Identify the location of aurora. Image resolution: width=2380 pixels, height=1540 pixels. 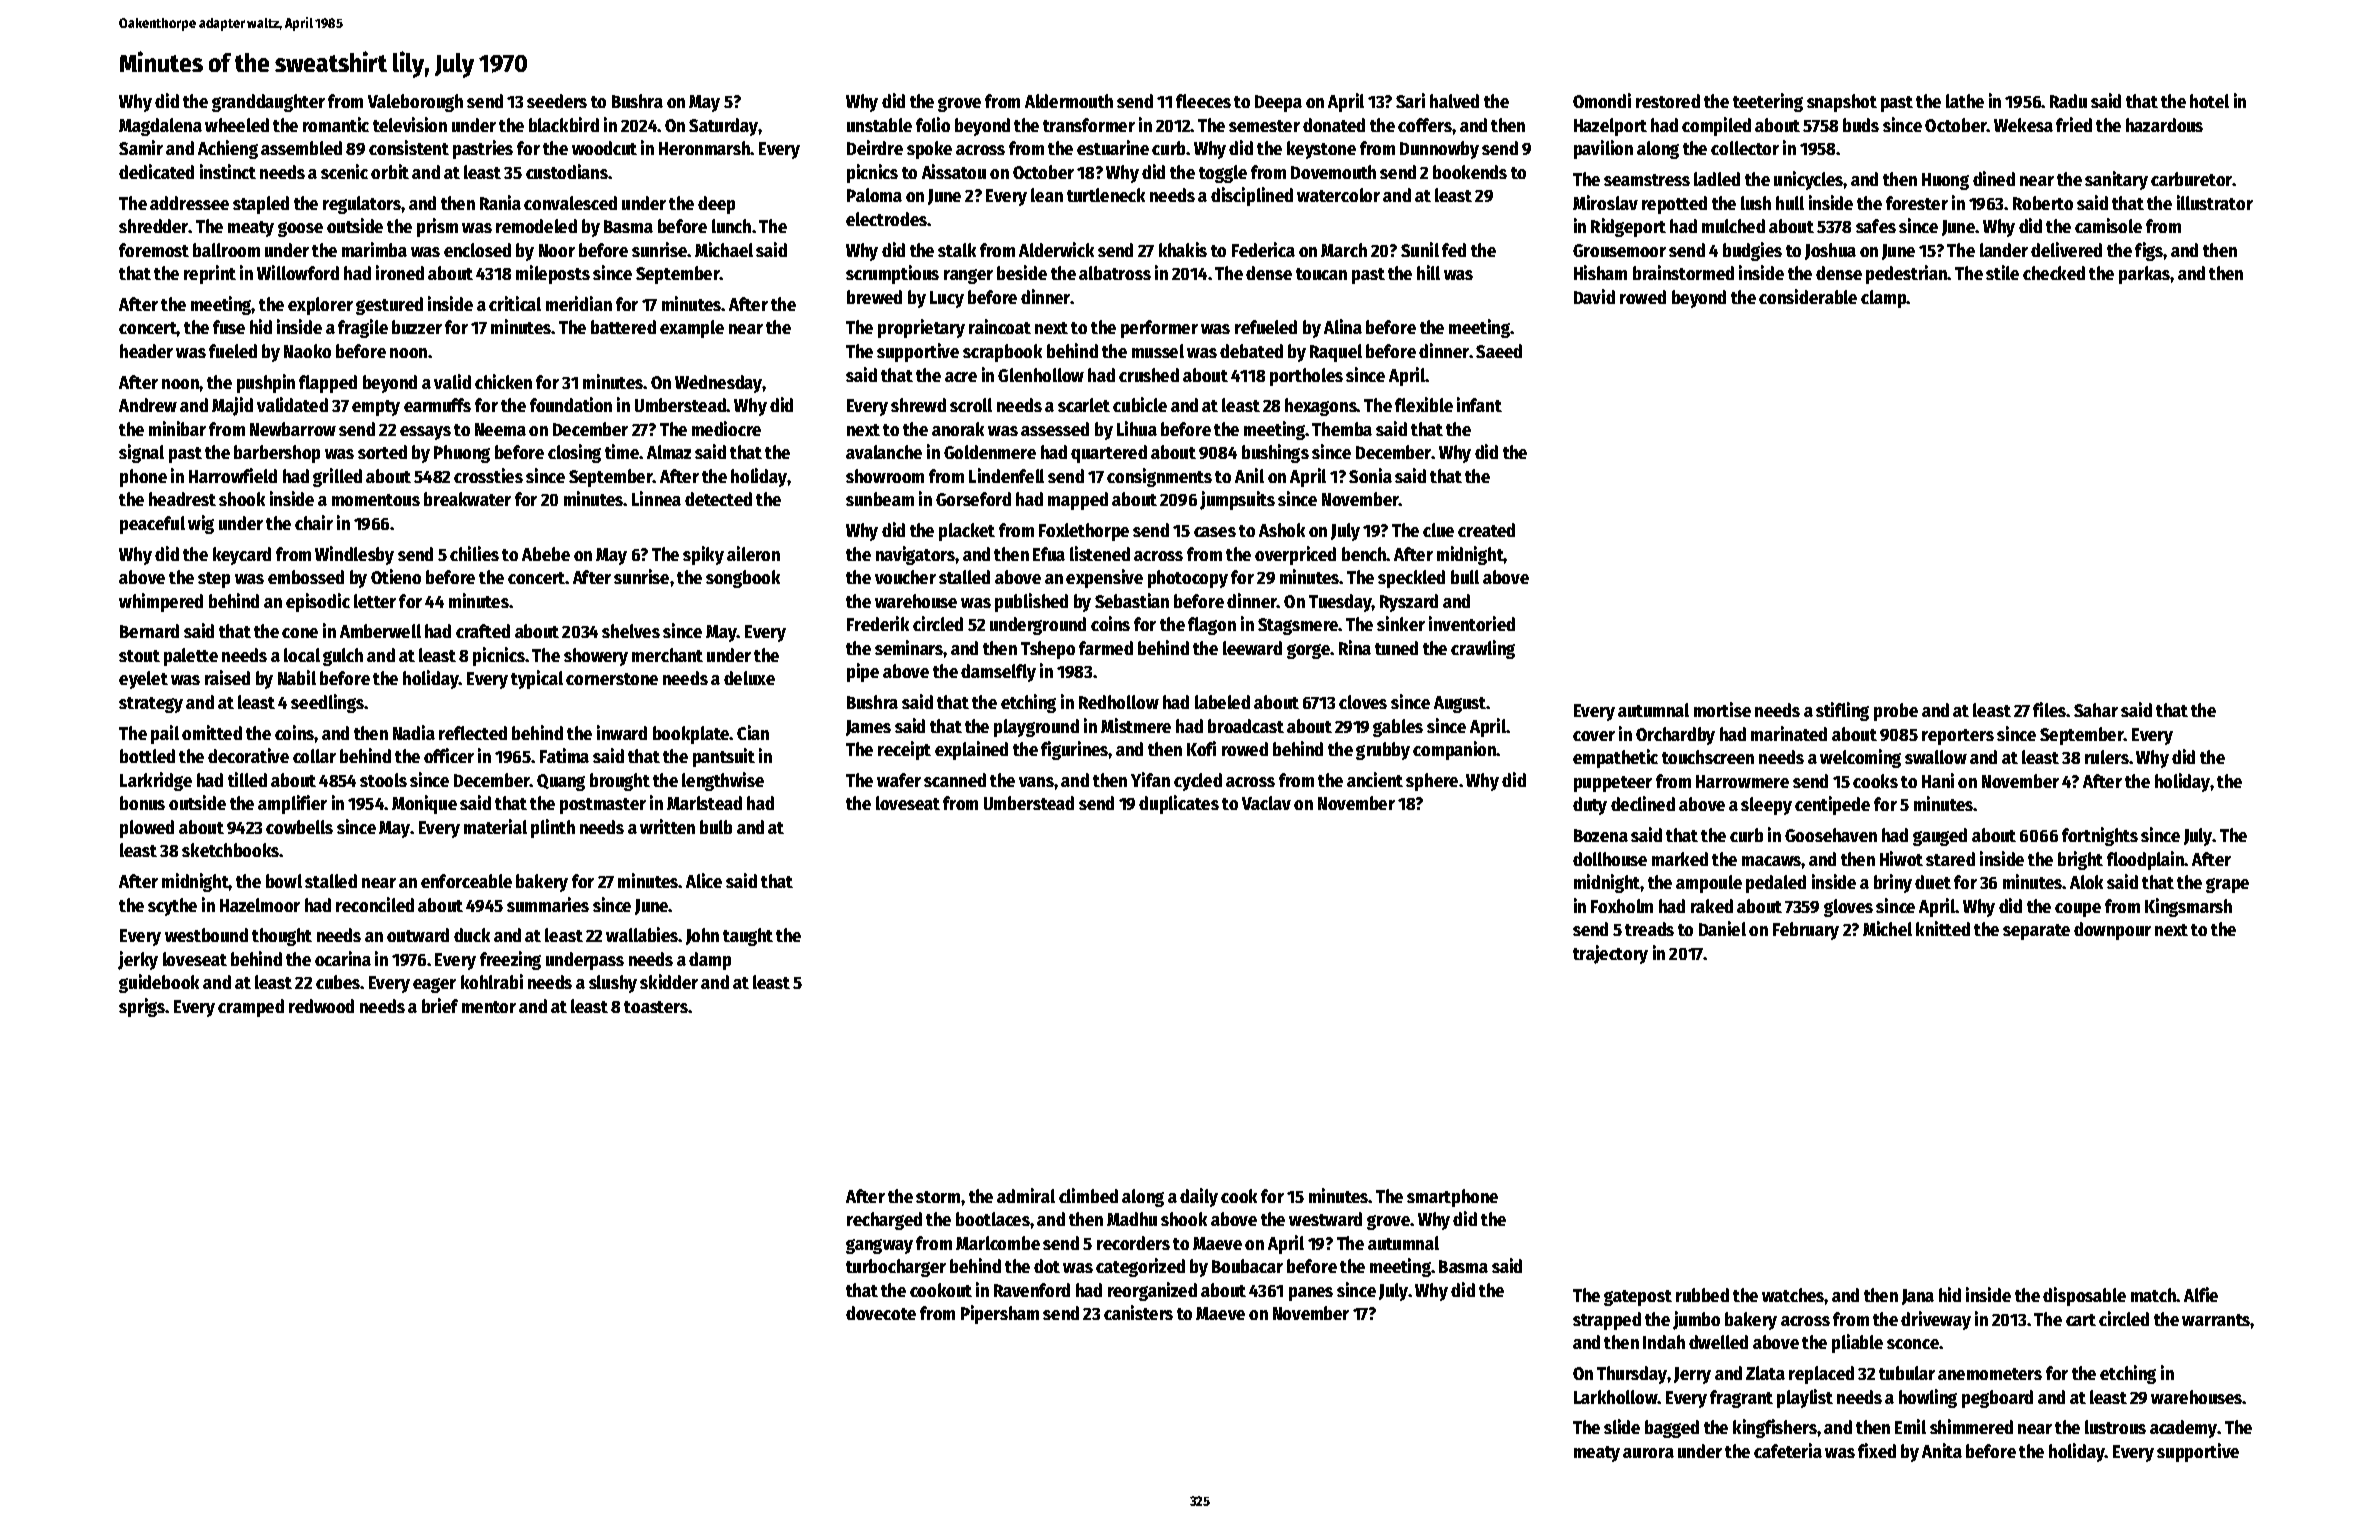
(1648, 1453).
